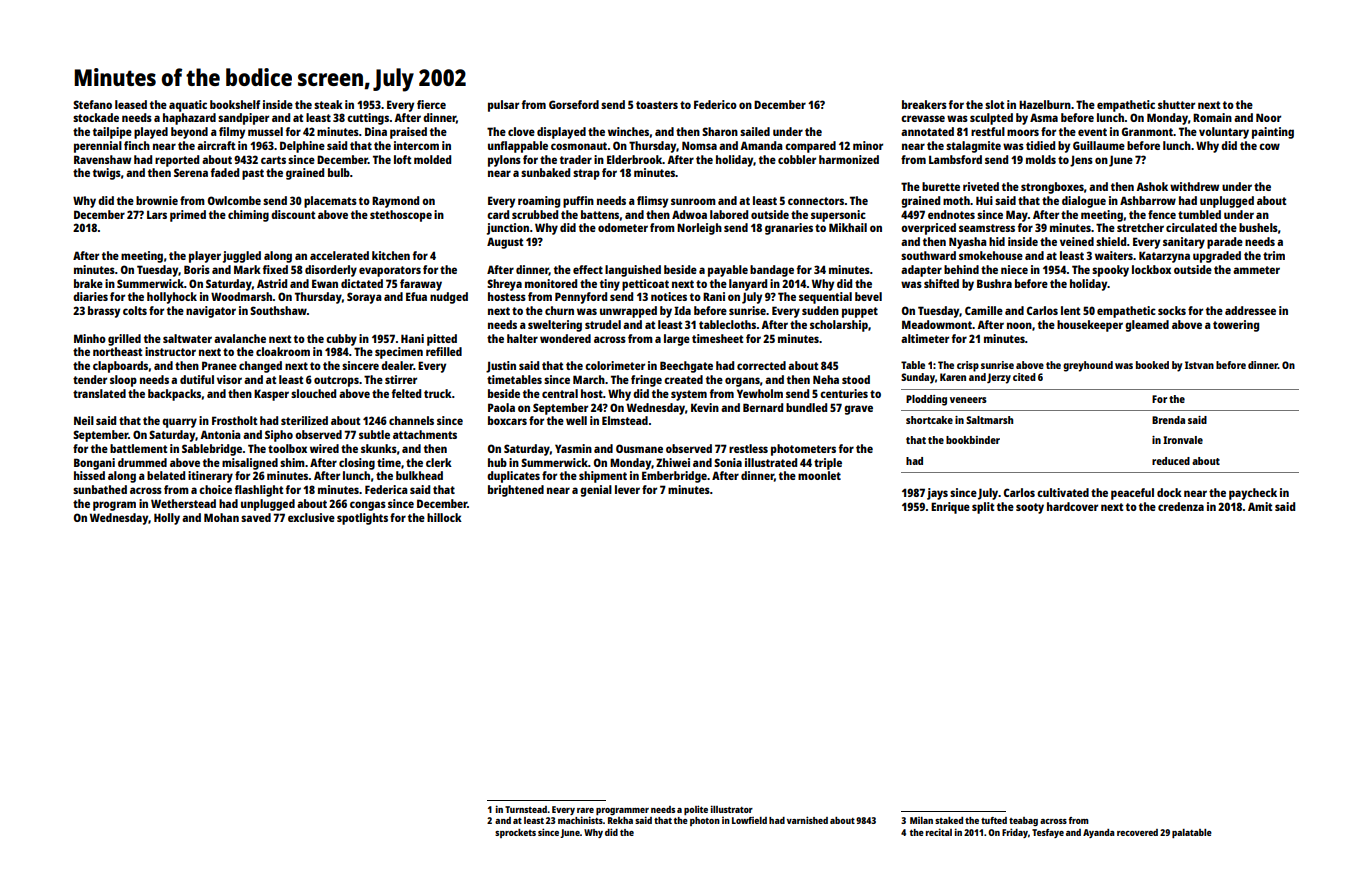 The width and height of the screenshot is (1372, 887). Describe the element at coordinates (838, 216) in the screenshot. I see `supersonic` at that location.
